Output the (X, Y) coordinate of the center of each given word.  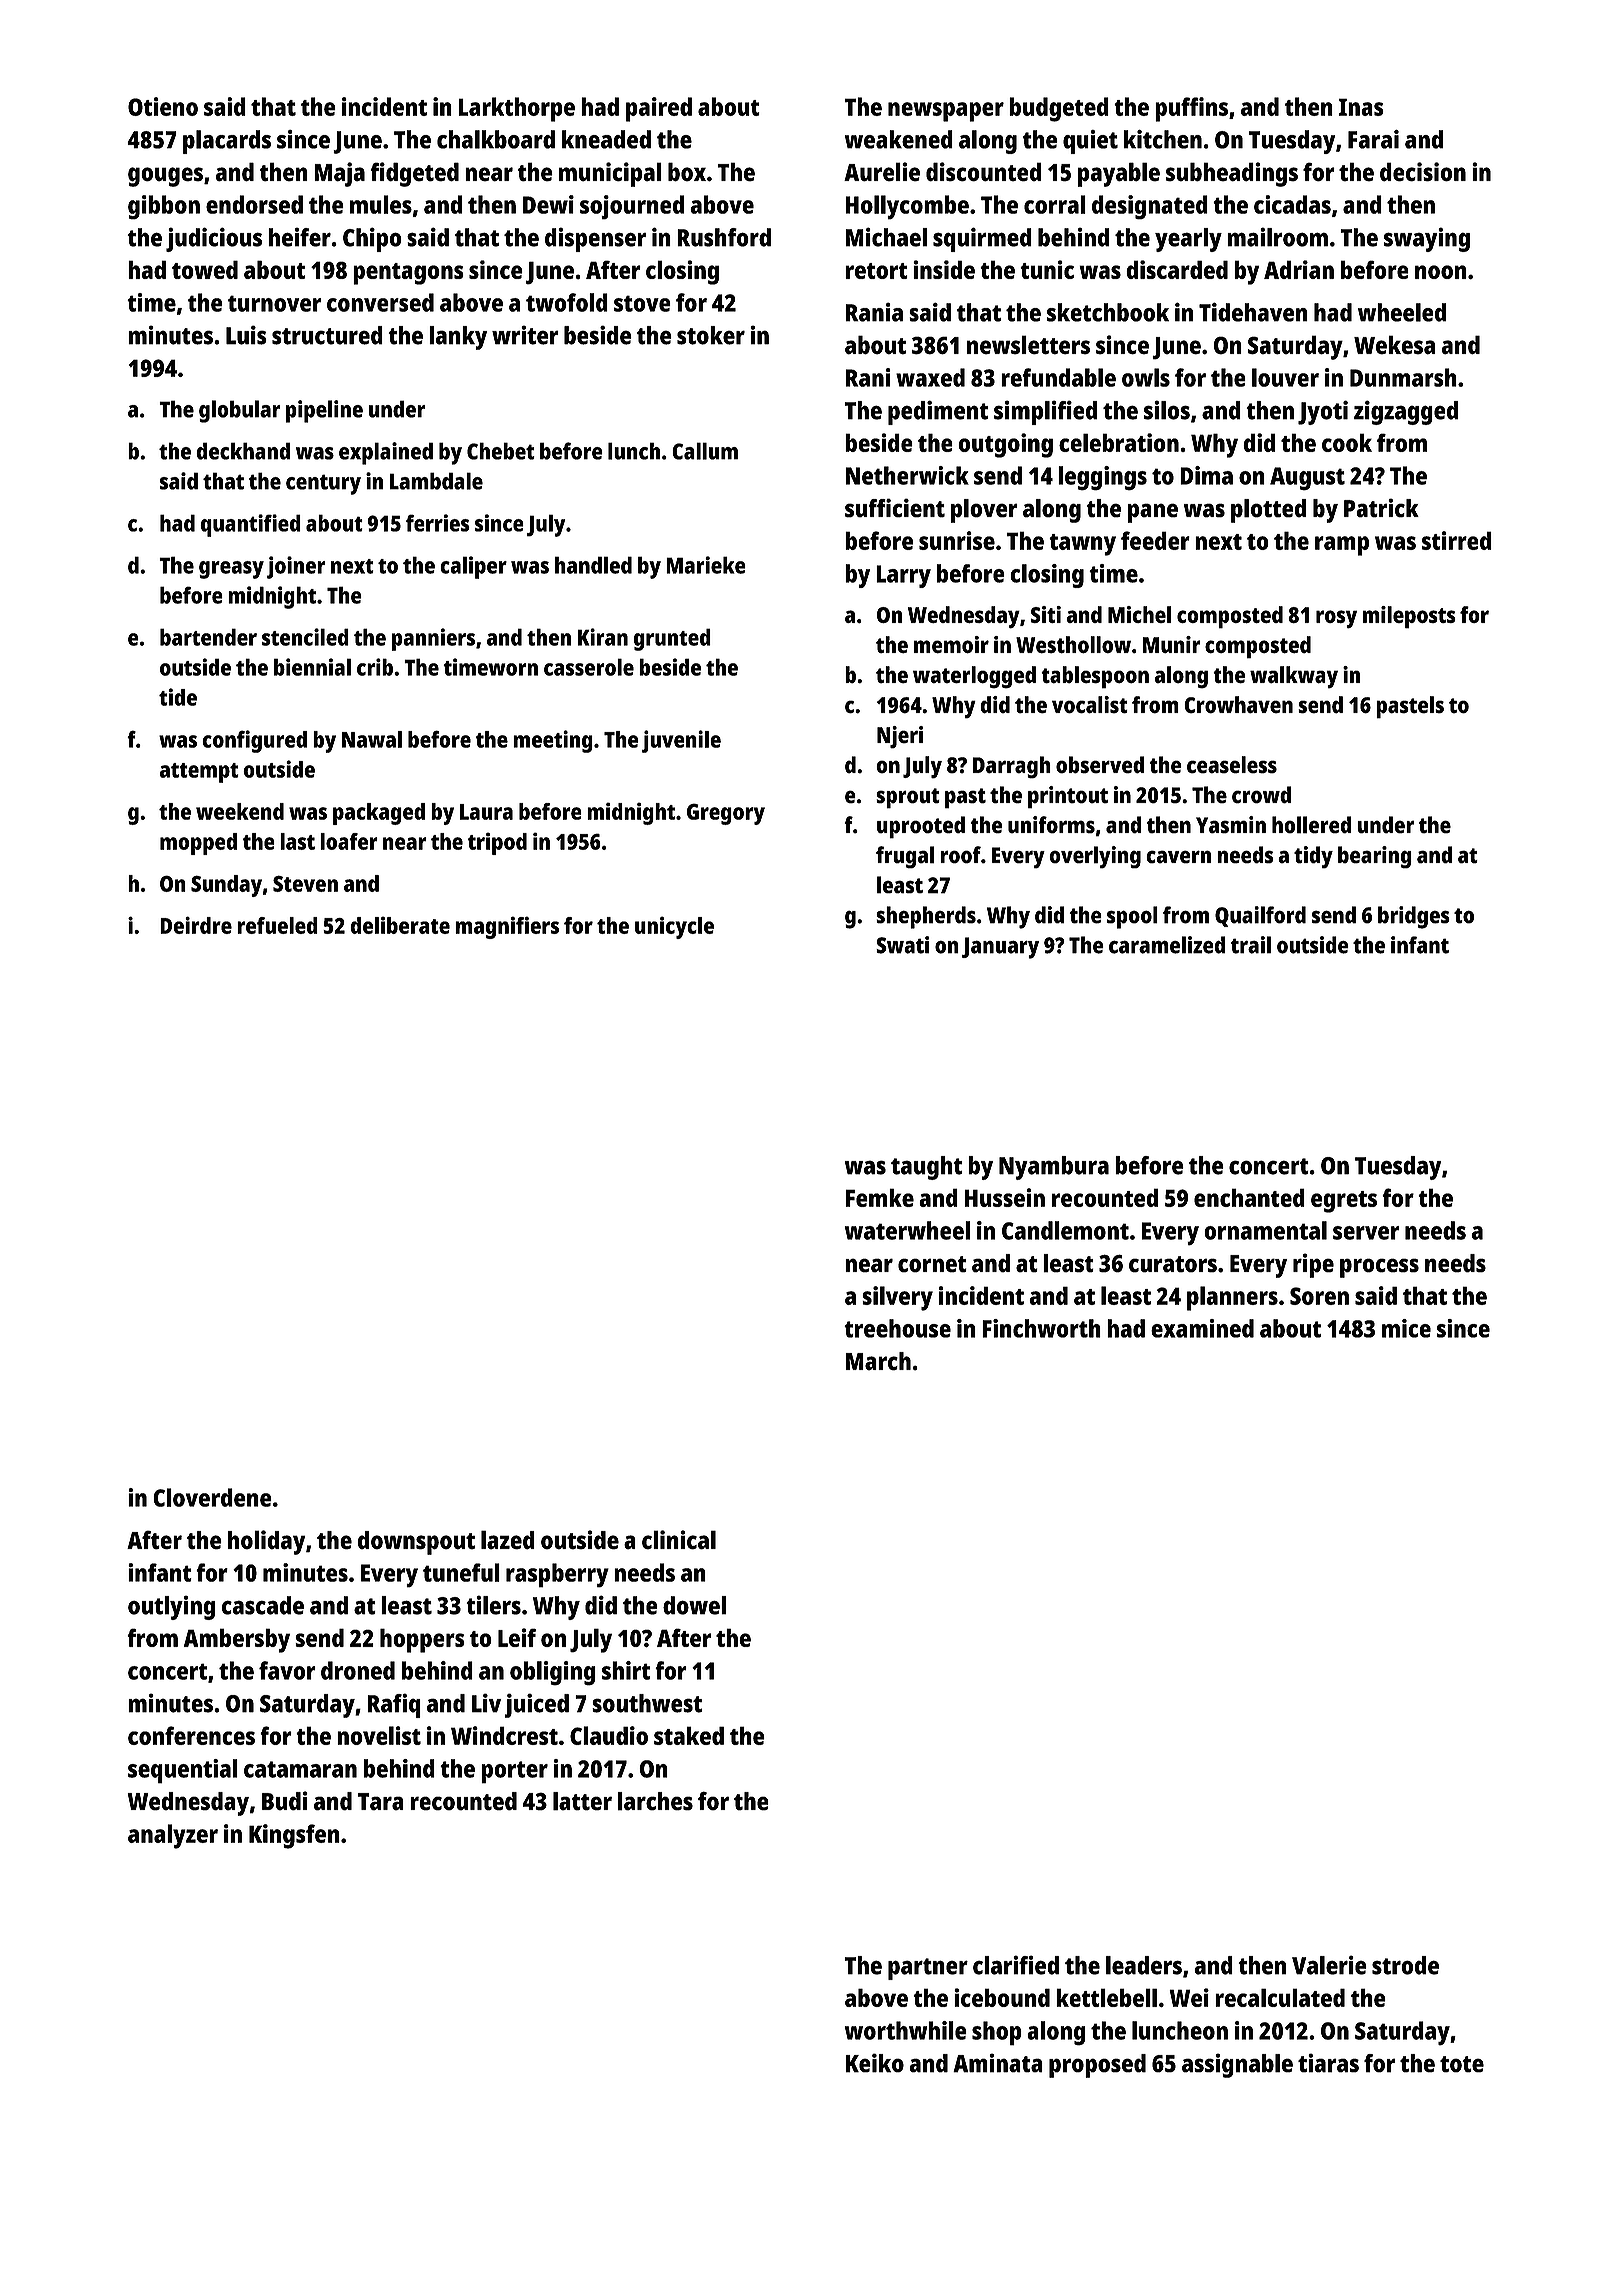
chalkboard (496, 139)
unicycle (674, 927)
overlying (1095, 857)
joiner (296, 567)
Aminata (998, 2063)
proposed (1097, 2066)
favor (287, 1670)
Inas (1361, 107)
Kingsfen (294, 1836)
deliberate (400, 925)
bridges (1414, 917)
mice (1406, 1328)
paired (659, 109)
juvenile (681, 741)
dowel (694, 1605)
